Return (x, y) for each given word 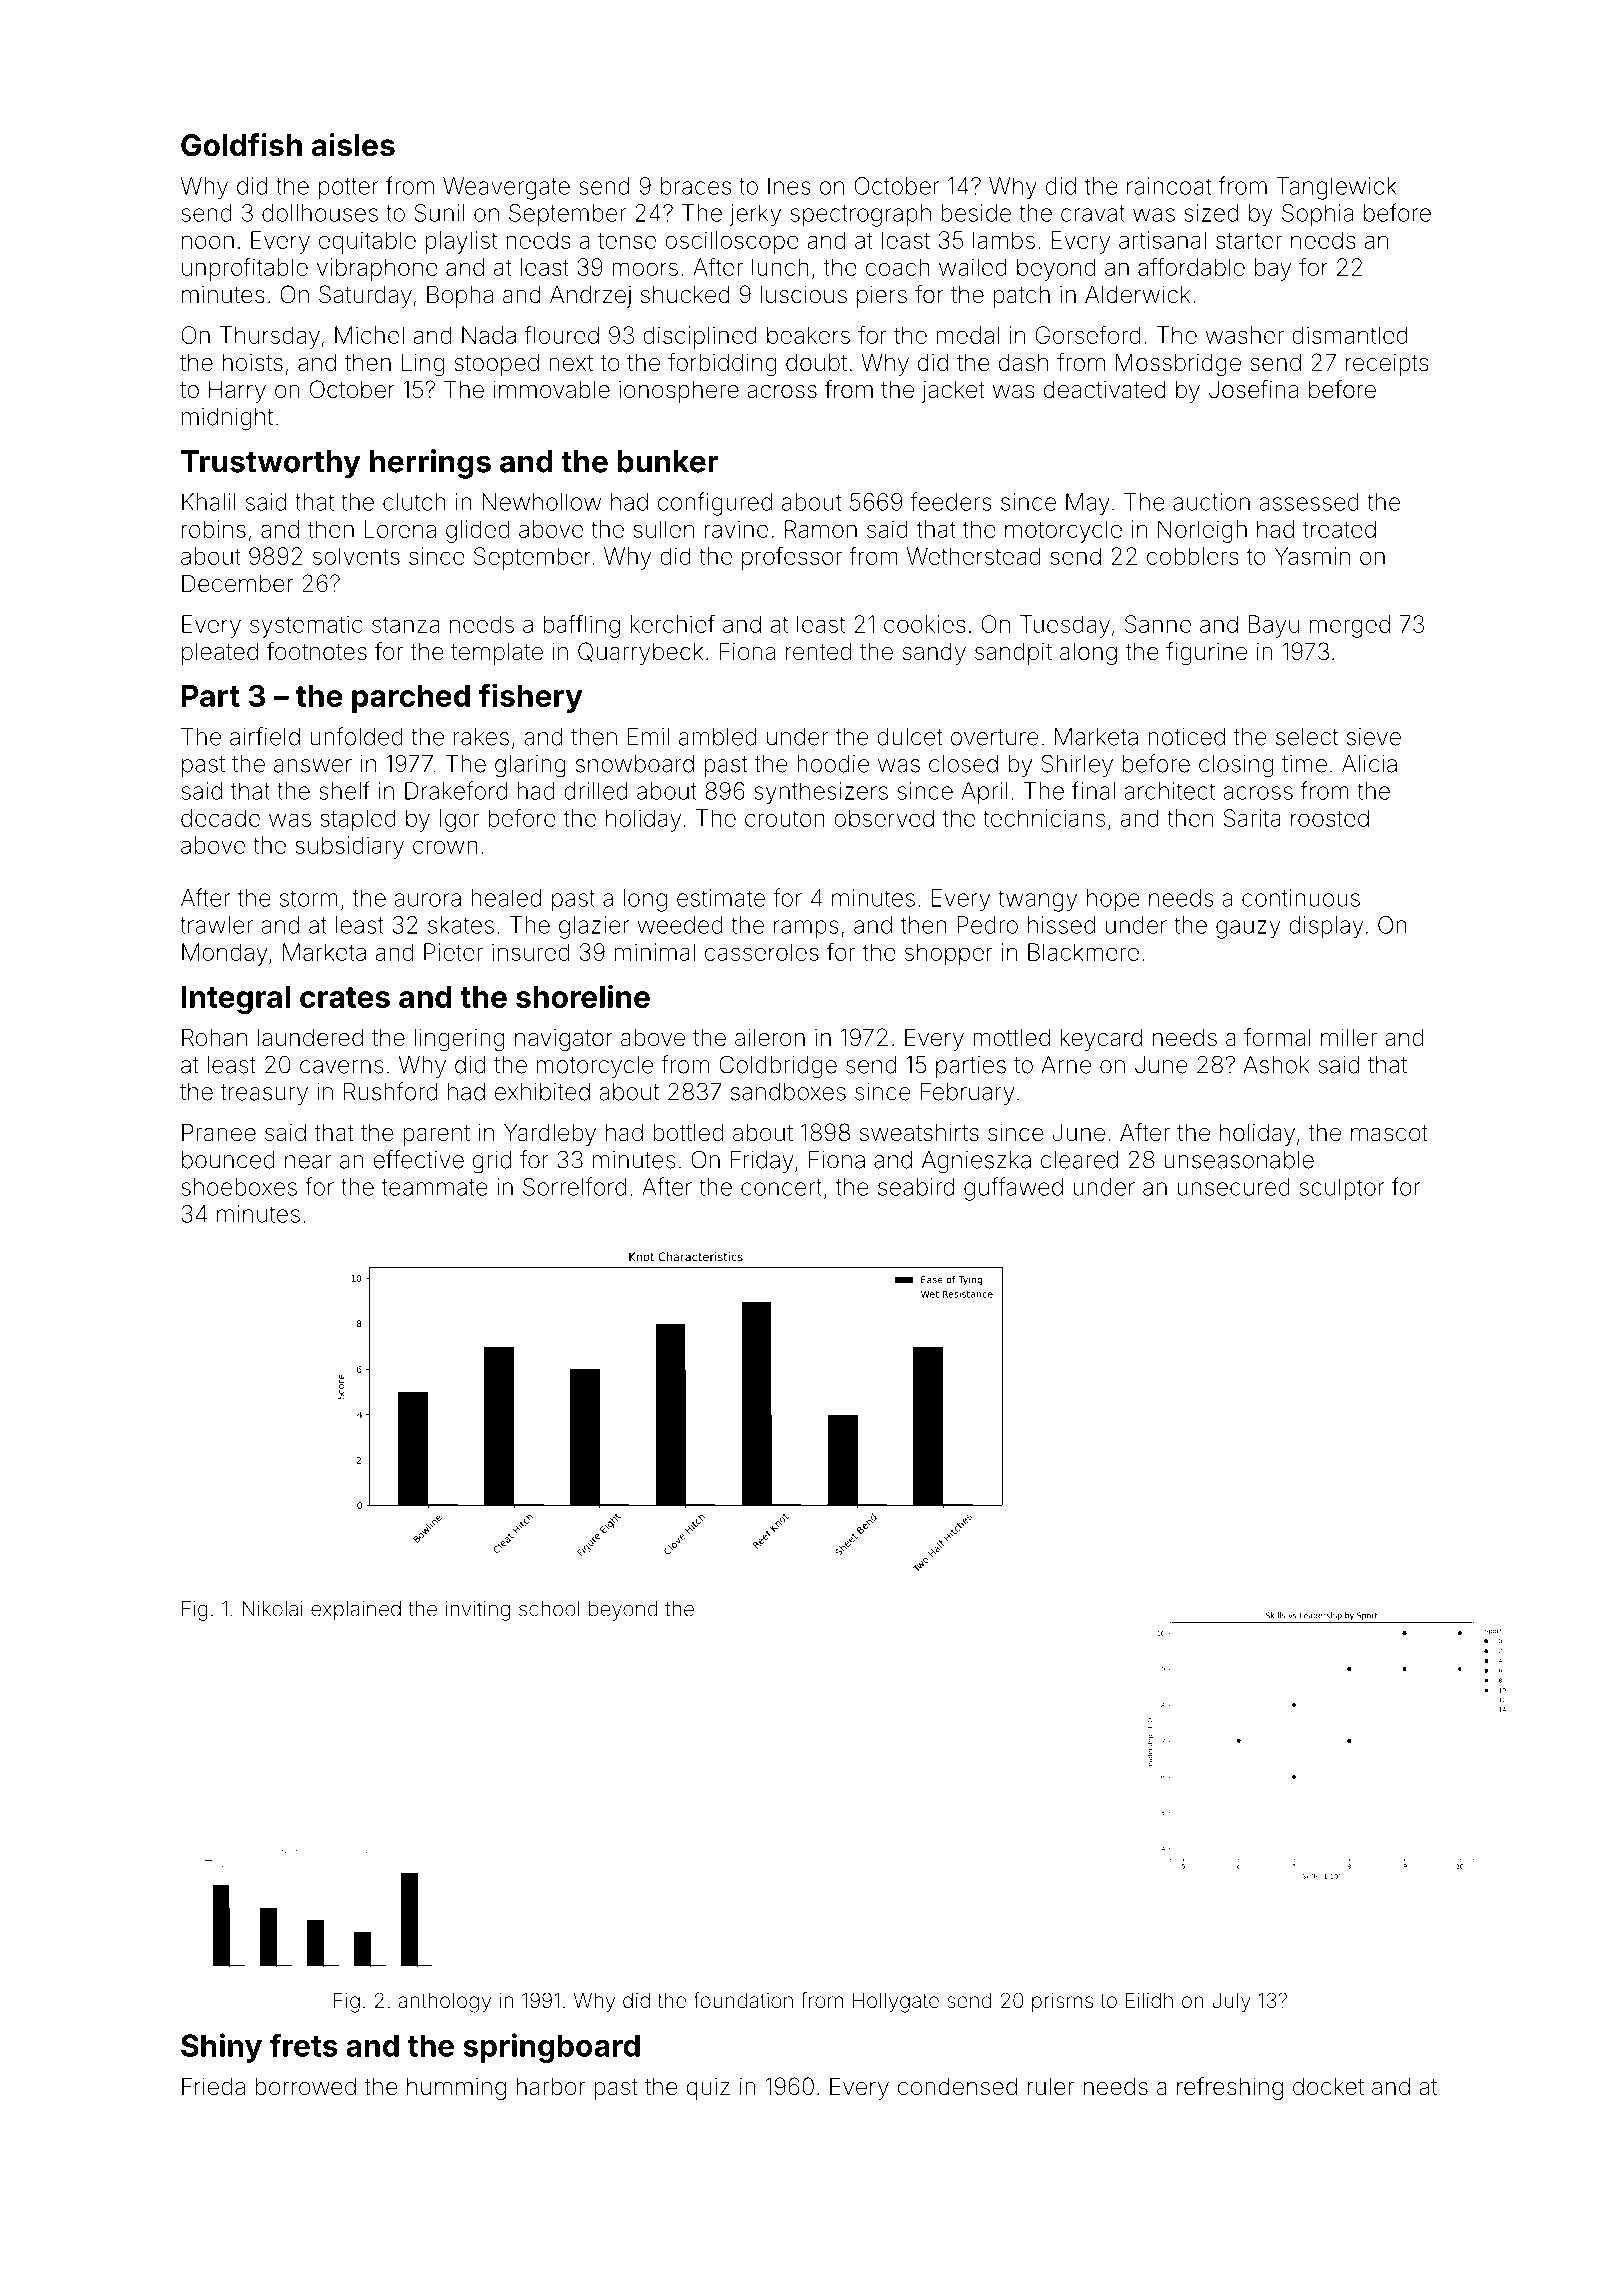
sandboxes (788, 1092)
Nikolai (272, 1609)
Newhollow (541, 502)
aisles (353, 145)
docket (1328, 2086)
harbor (551, 2086)
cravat (1093, 213)
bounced (228, 1160)
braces (696, 186)
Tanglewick (1336, 188)
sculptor (1342, 1189)
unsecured (1233, 1187)
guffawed (1013, 1189)
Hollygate (896, 2003)
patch (1021, 296)
